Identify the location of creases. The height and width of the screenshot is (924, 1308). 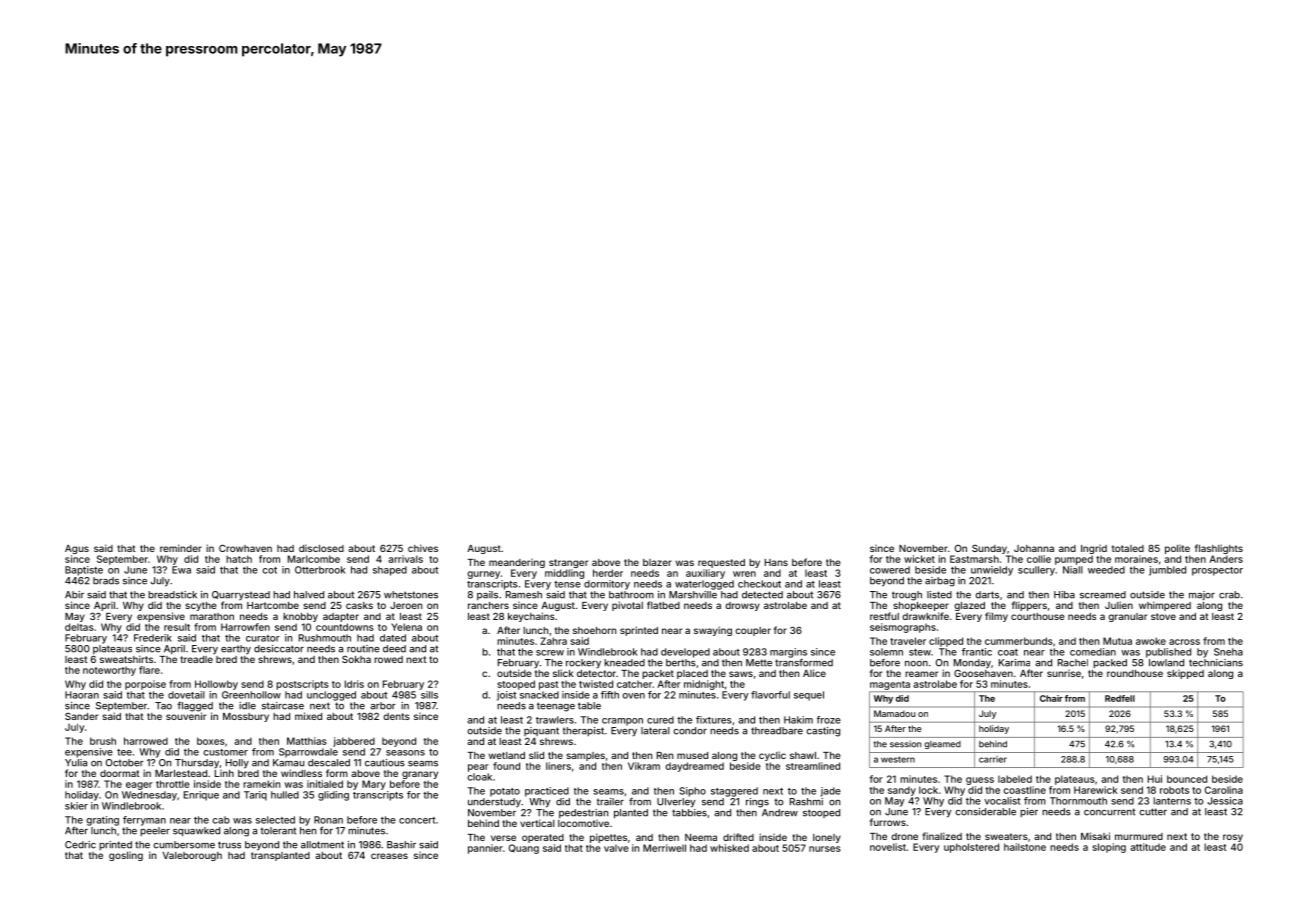
(389, 856).
